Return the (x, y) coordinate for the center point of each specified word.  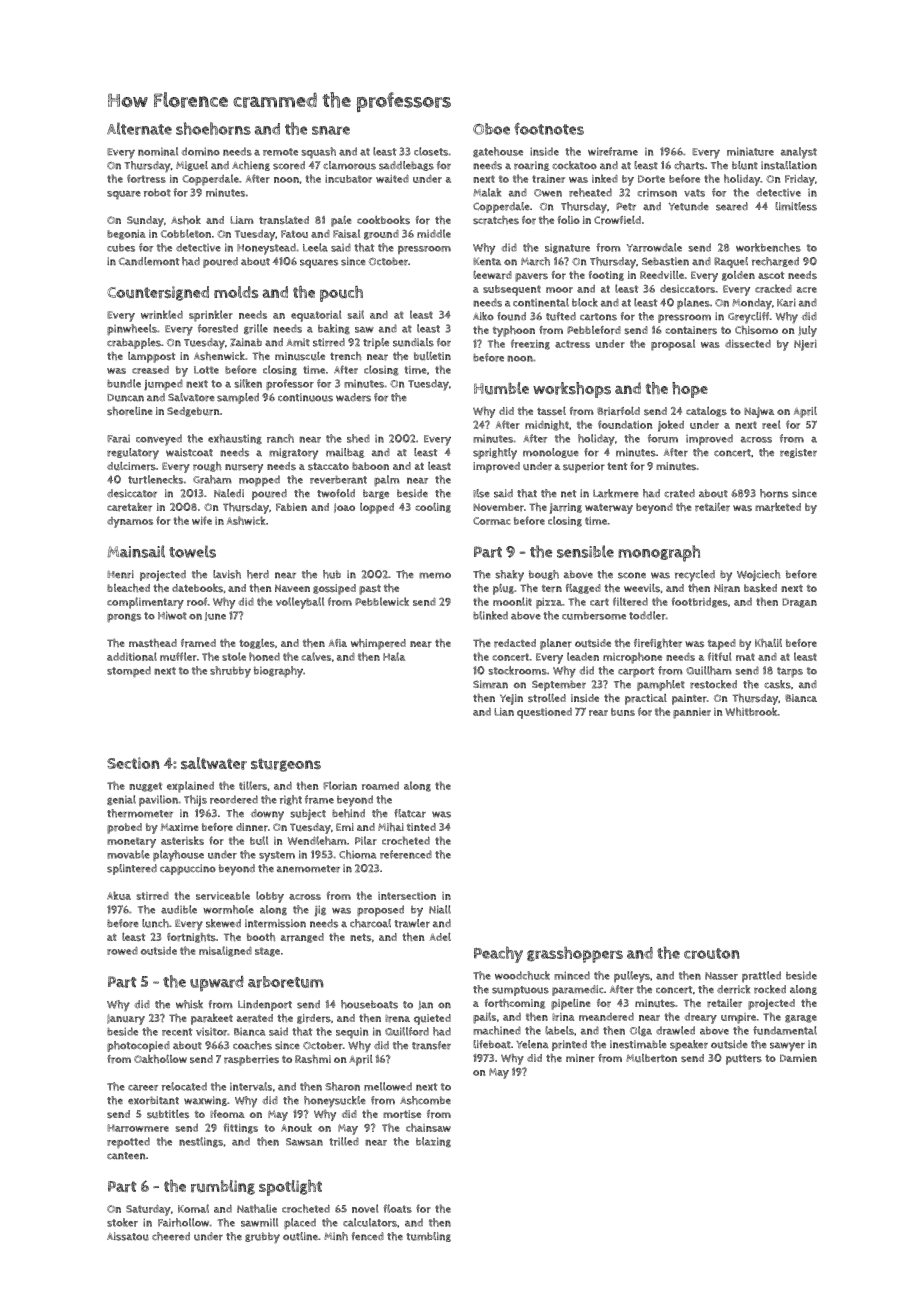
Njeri (805, 345)
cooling (433, 507)
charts (689, 165)
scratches (496, 220)
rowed (122, 950)
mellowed (388, 1086)
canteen (126, 1156)
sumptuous (520, 991)
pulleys (632, 977)
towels (192, 551)
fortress (146, 178)
